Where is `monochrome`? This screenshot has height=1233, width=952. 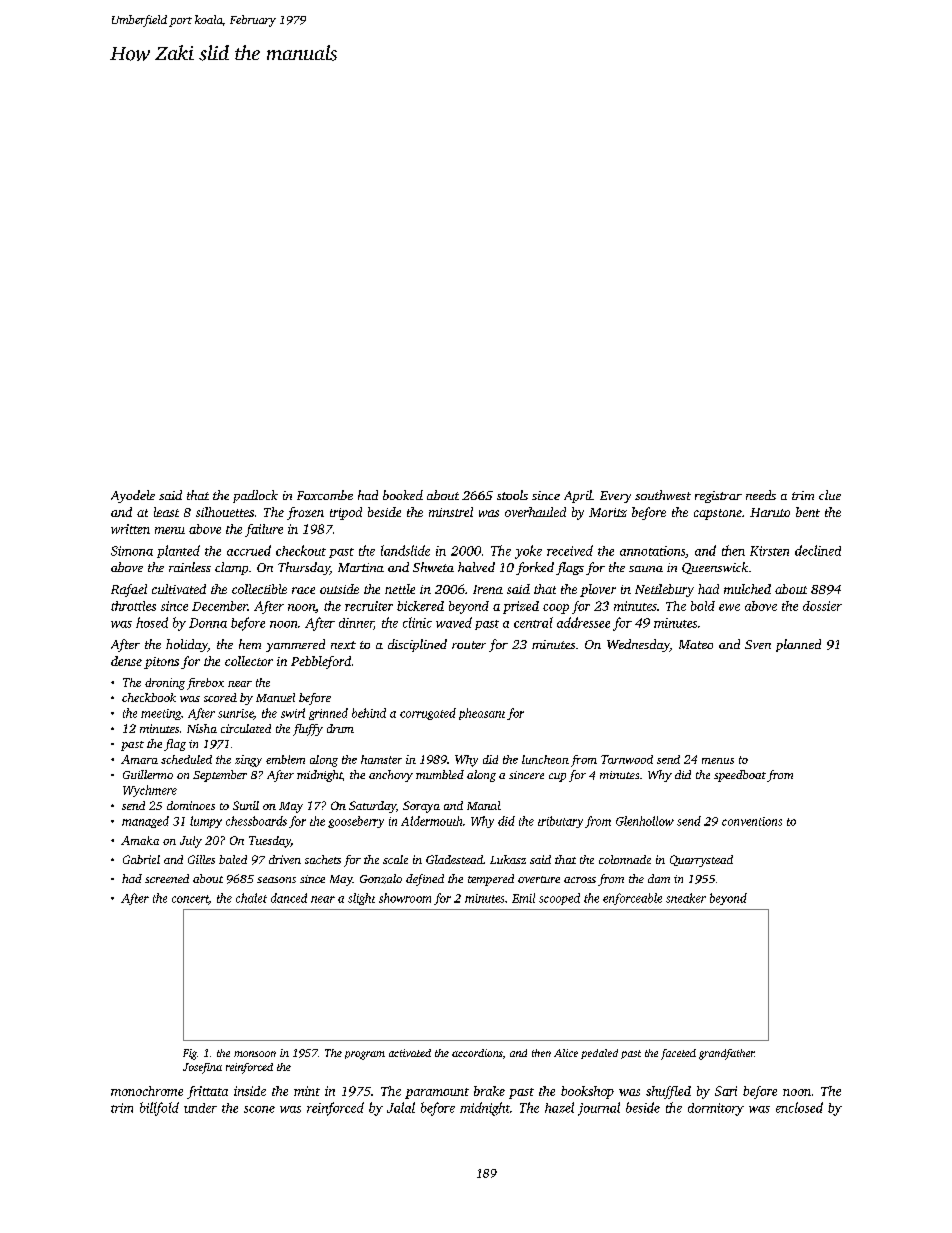
monochrome is located at coordinates (147, 1091).
